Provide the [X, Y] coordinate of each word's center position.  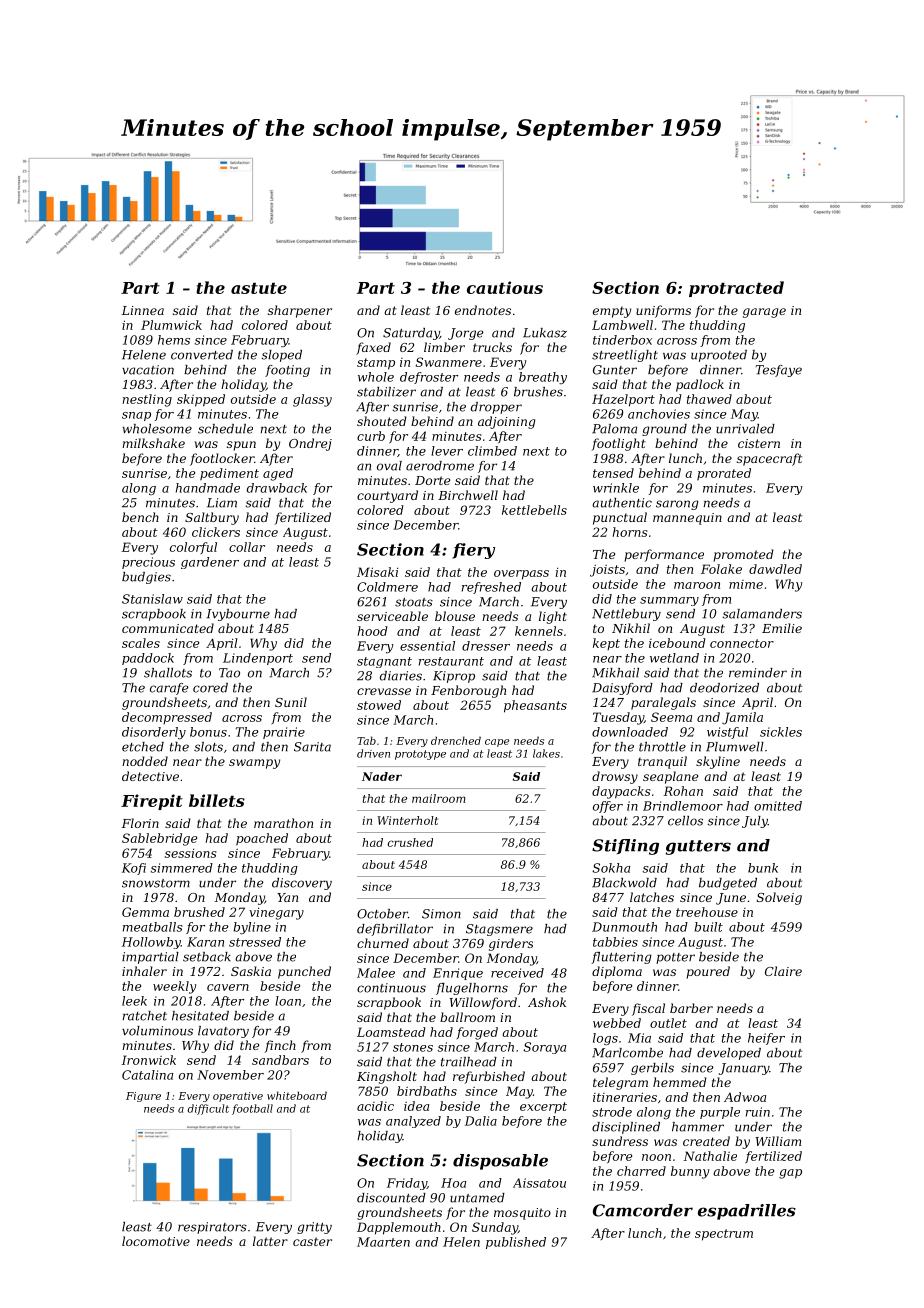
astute [259, 288]
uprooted [719, 356]
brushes [538, 392]
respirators [212, 1228]
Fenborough [468, 691]
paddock [148, 659]
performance [664, 555]
